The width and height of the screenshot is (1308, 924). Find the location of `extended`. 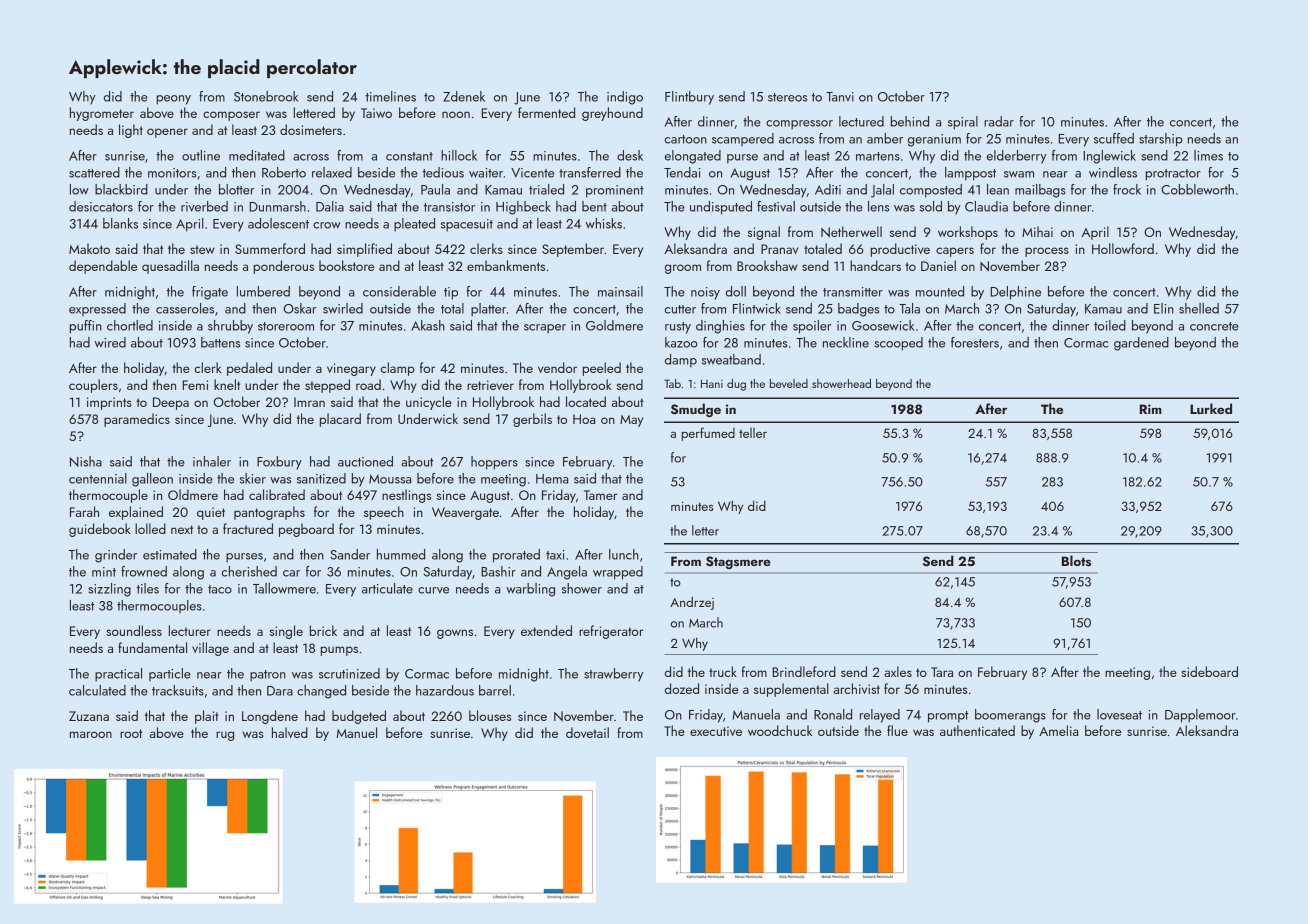

extended is located at coordinates (546, 630).
